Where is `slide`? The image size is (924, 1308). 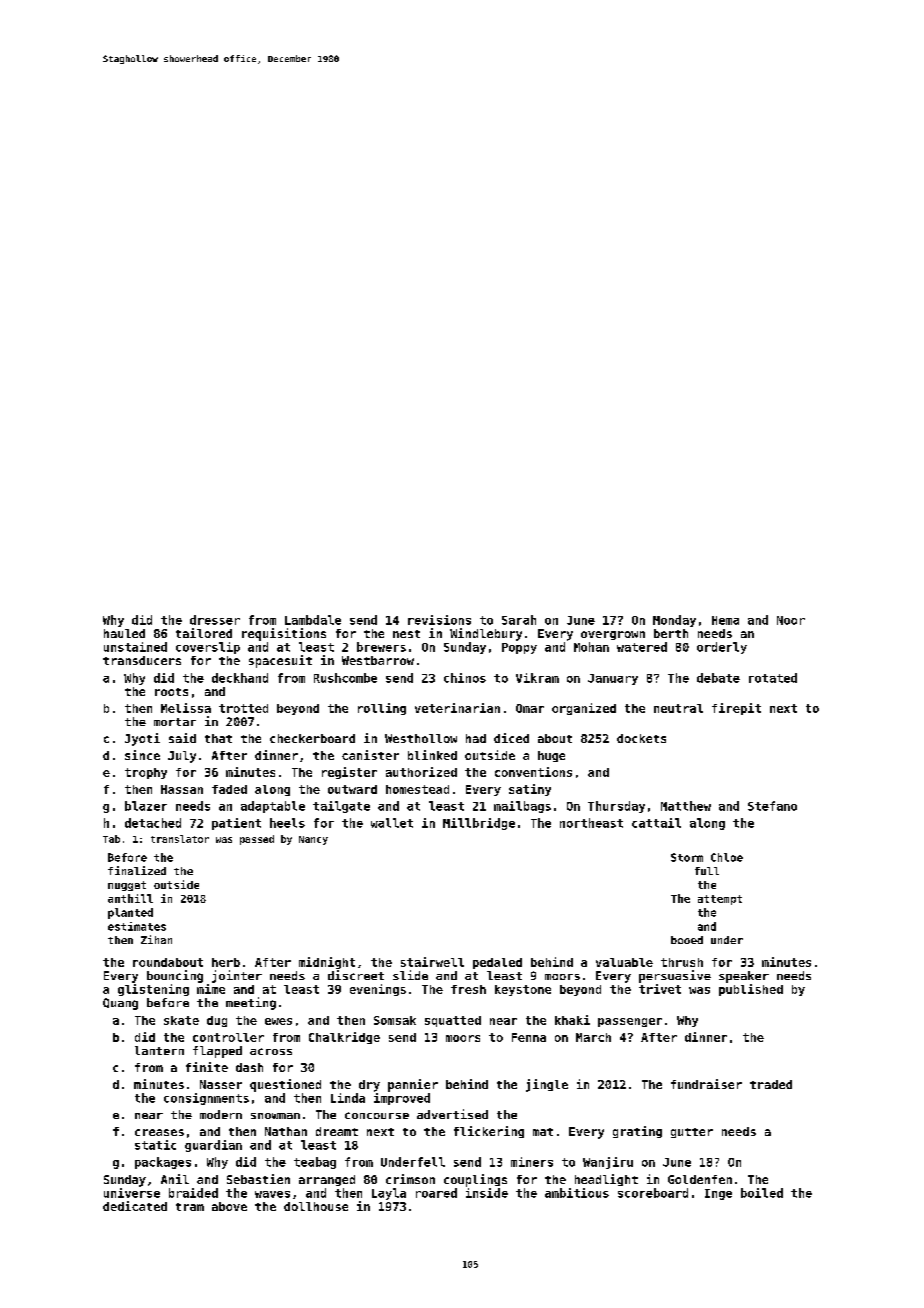
slide is located at coordinates (410, 975).
